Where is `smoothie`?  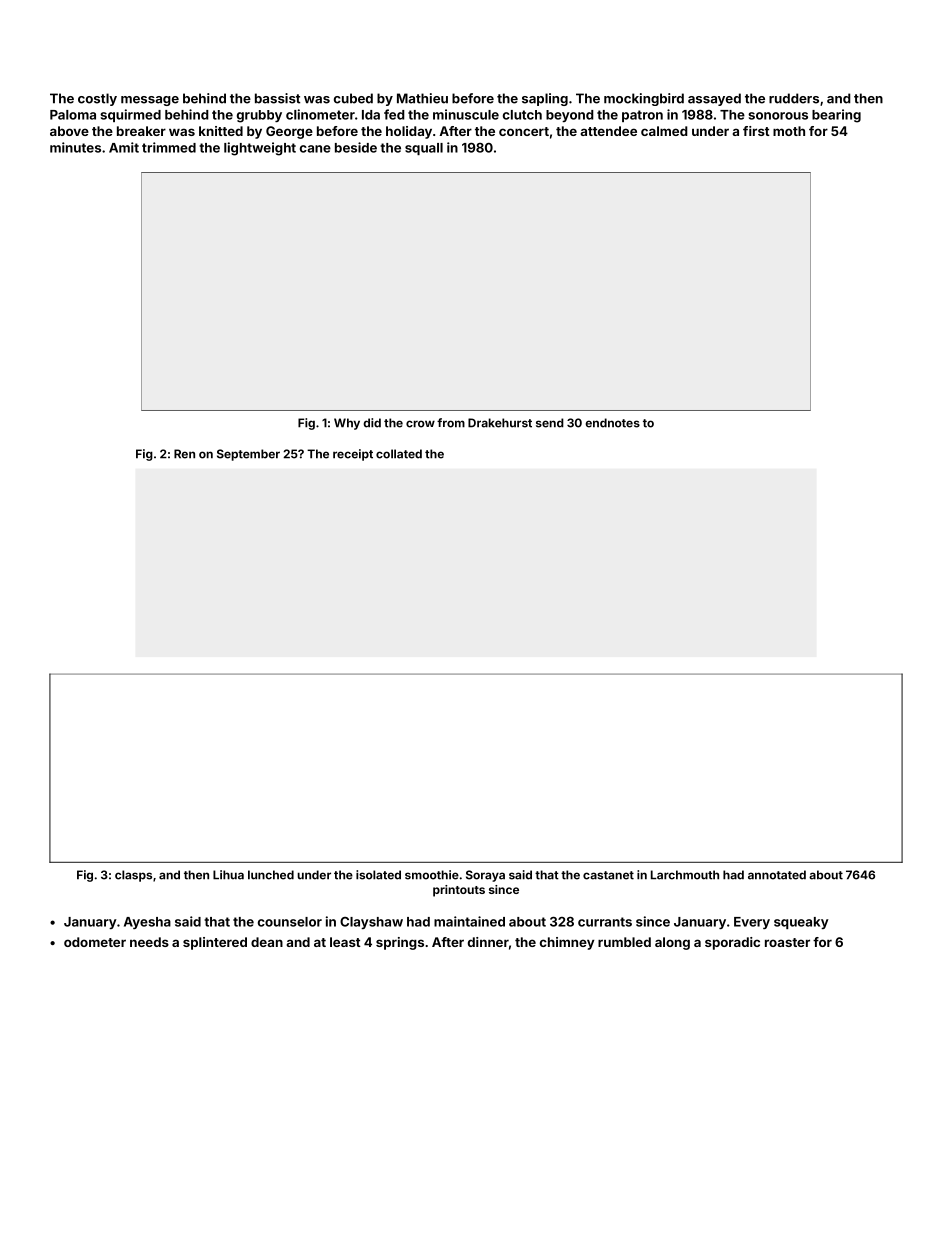 smoothie is located at coordinates (432, 875).
